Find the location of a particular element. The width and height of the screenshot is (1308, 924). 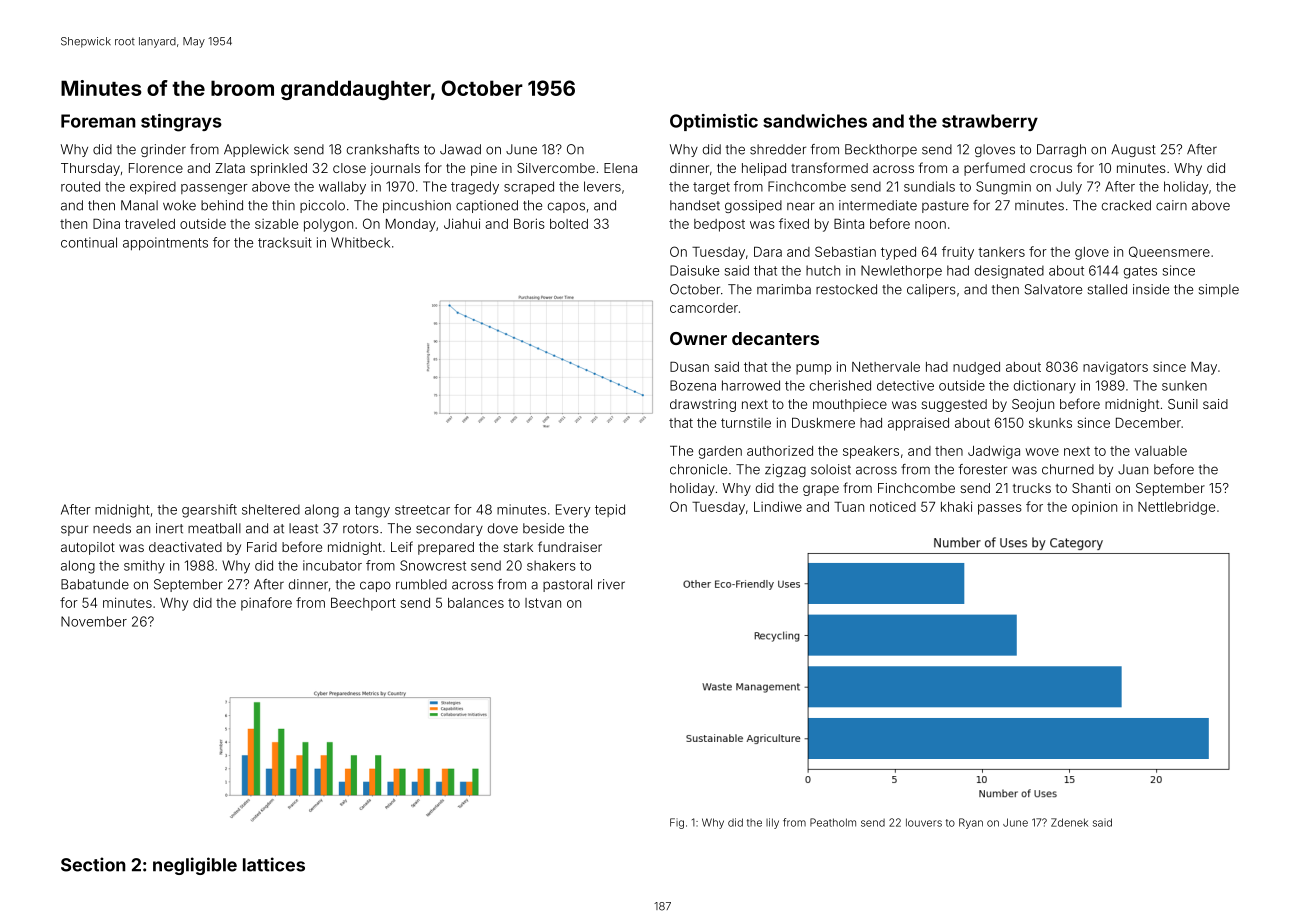

Foreman is located at coordinates (98, 121).
